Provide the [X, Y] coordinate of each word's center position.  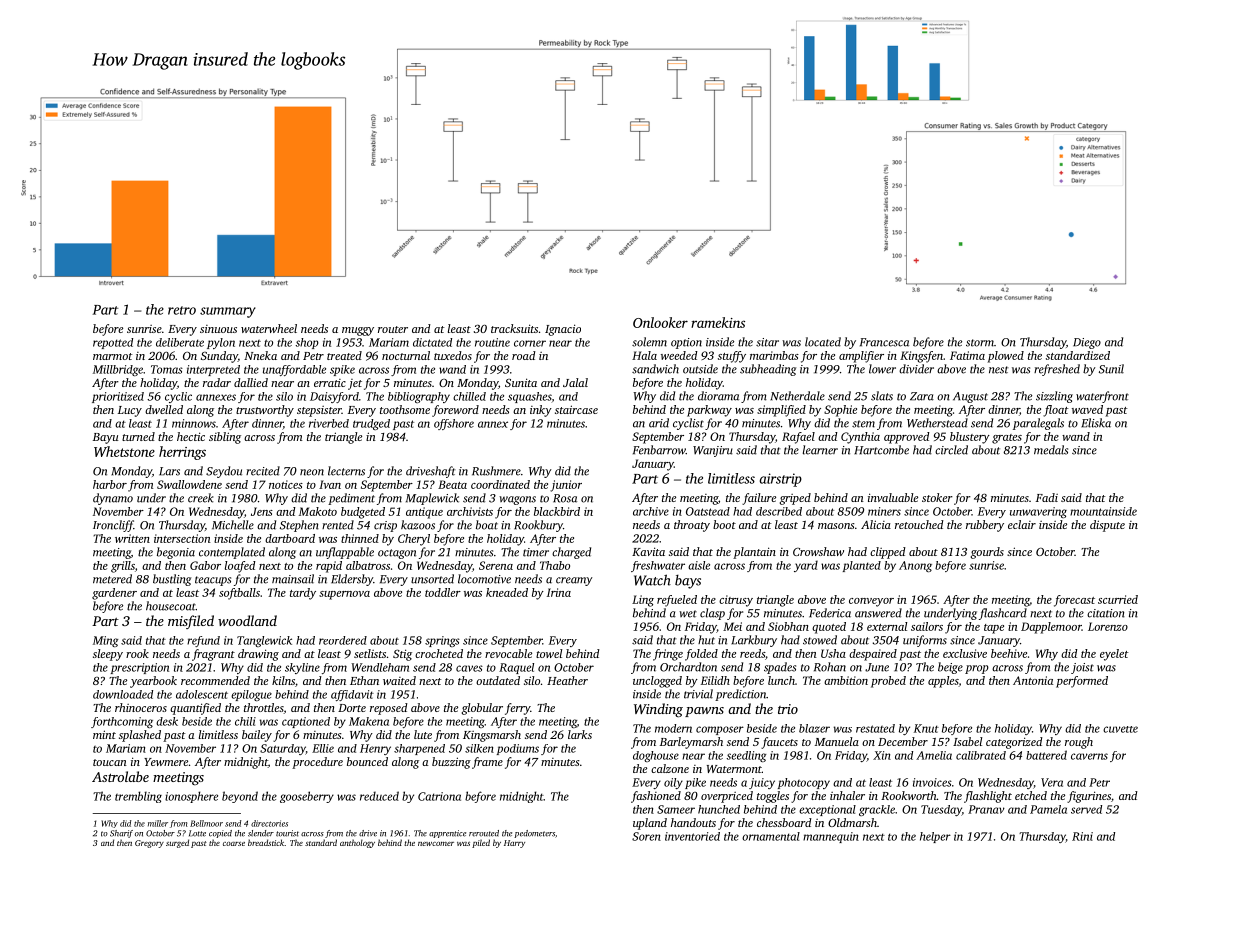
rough [1079, 743]
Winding [658, 710]
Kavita [648, 551]
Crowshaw [818, 551]
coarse [234, 844]
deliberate [180, 342]
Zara [922, 396]
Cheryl [414, 540]
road [524, 355]
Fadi [1047, 497]
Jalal [575, 382]
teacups [213, 581]
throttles [263, 707]
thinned [360, 538]
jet [355, 384]
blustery [970, 438]
